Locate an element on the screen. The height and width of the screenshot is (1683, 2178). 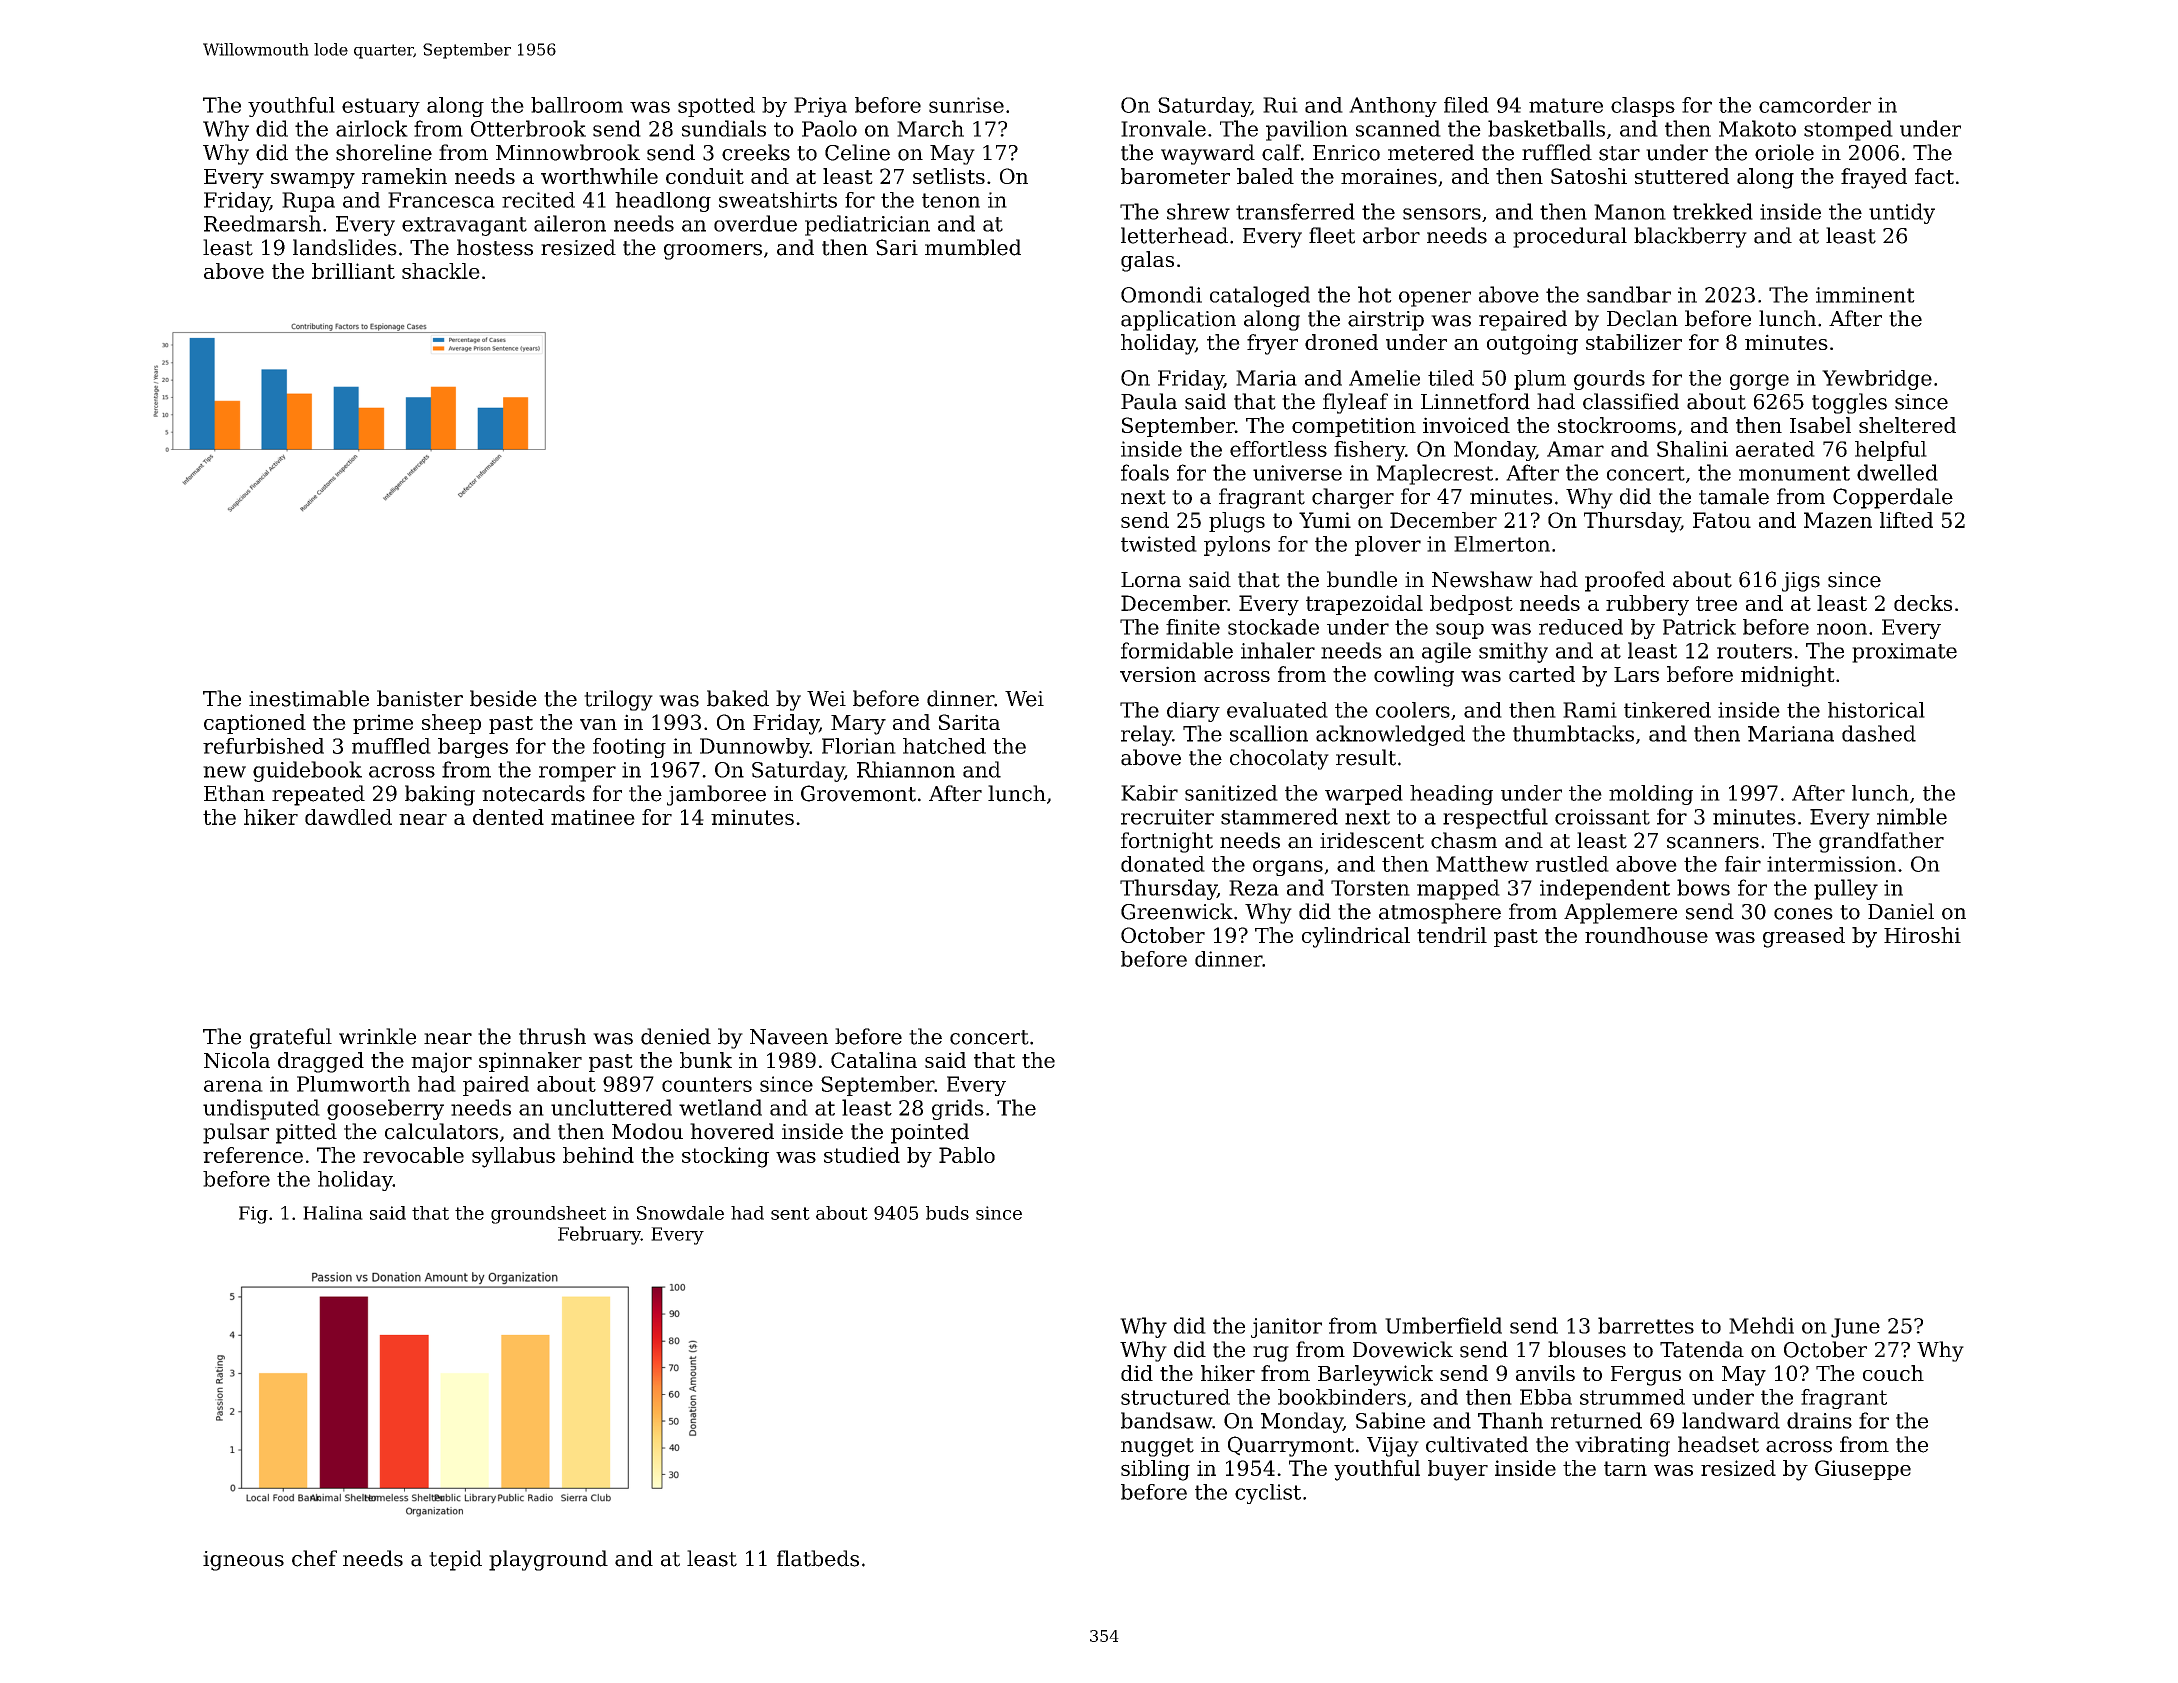
guidebook is located at coordinates (307, 771).
